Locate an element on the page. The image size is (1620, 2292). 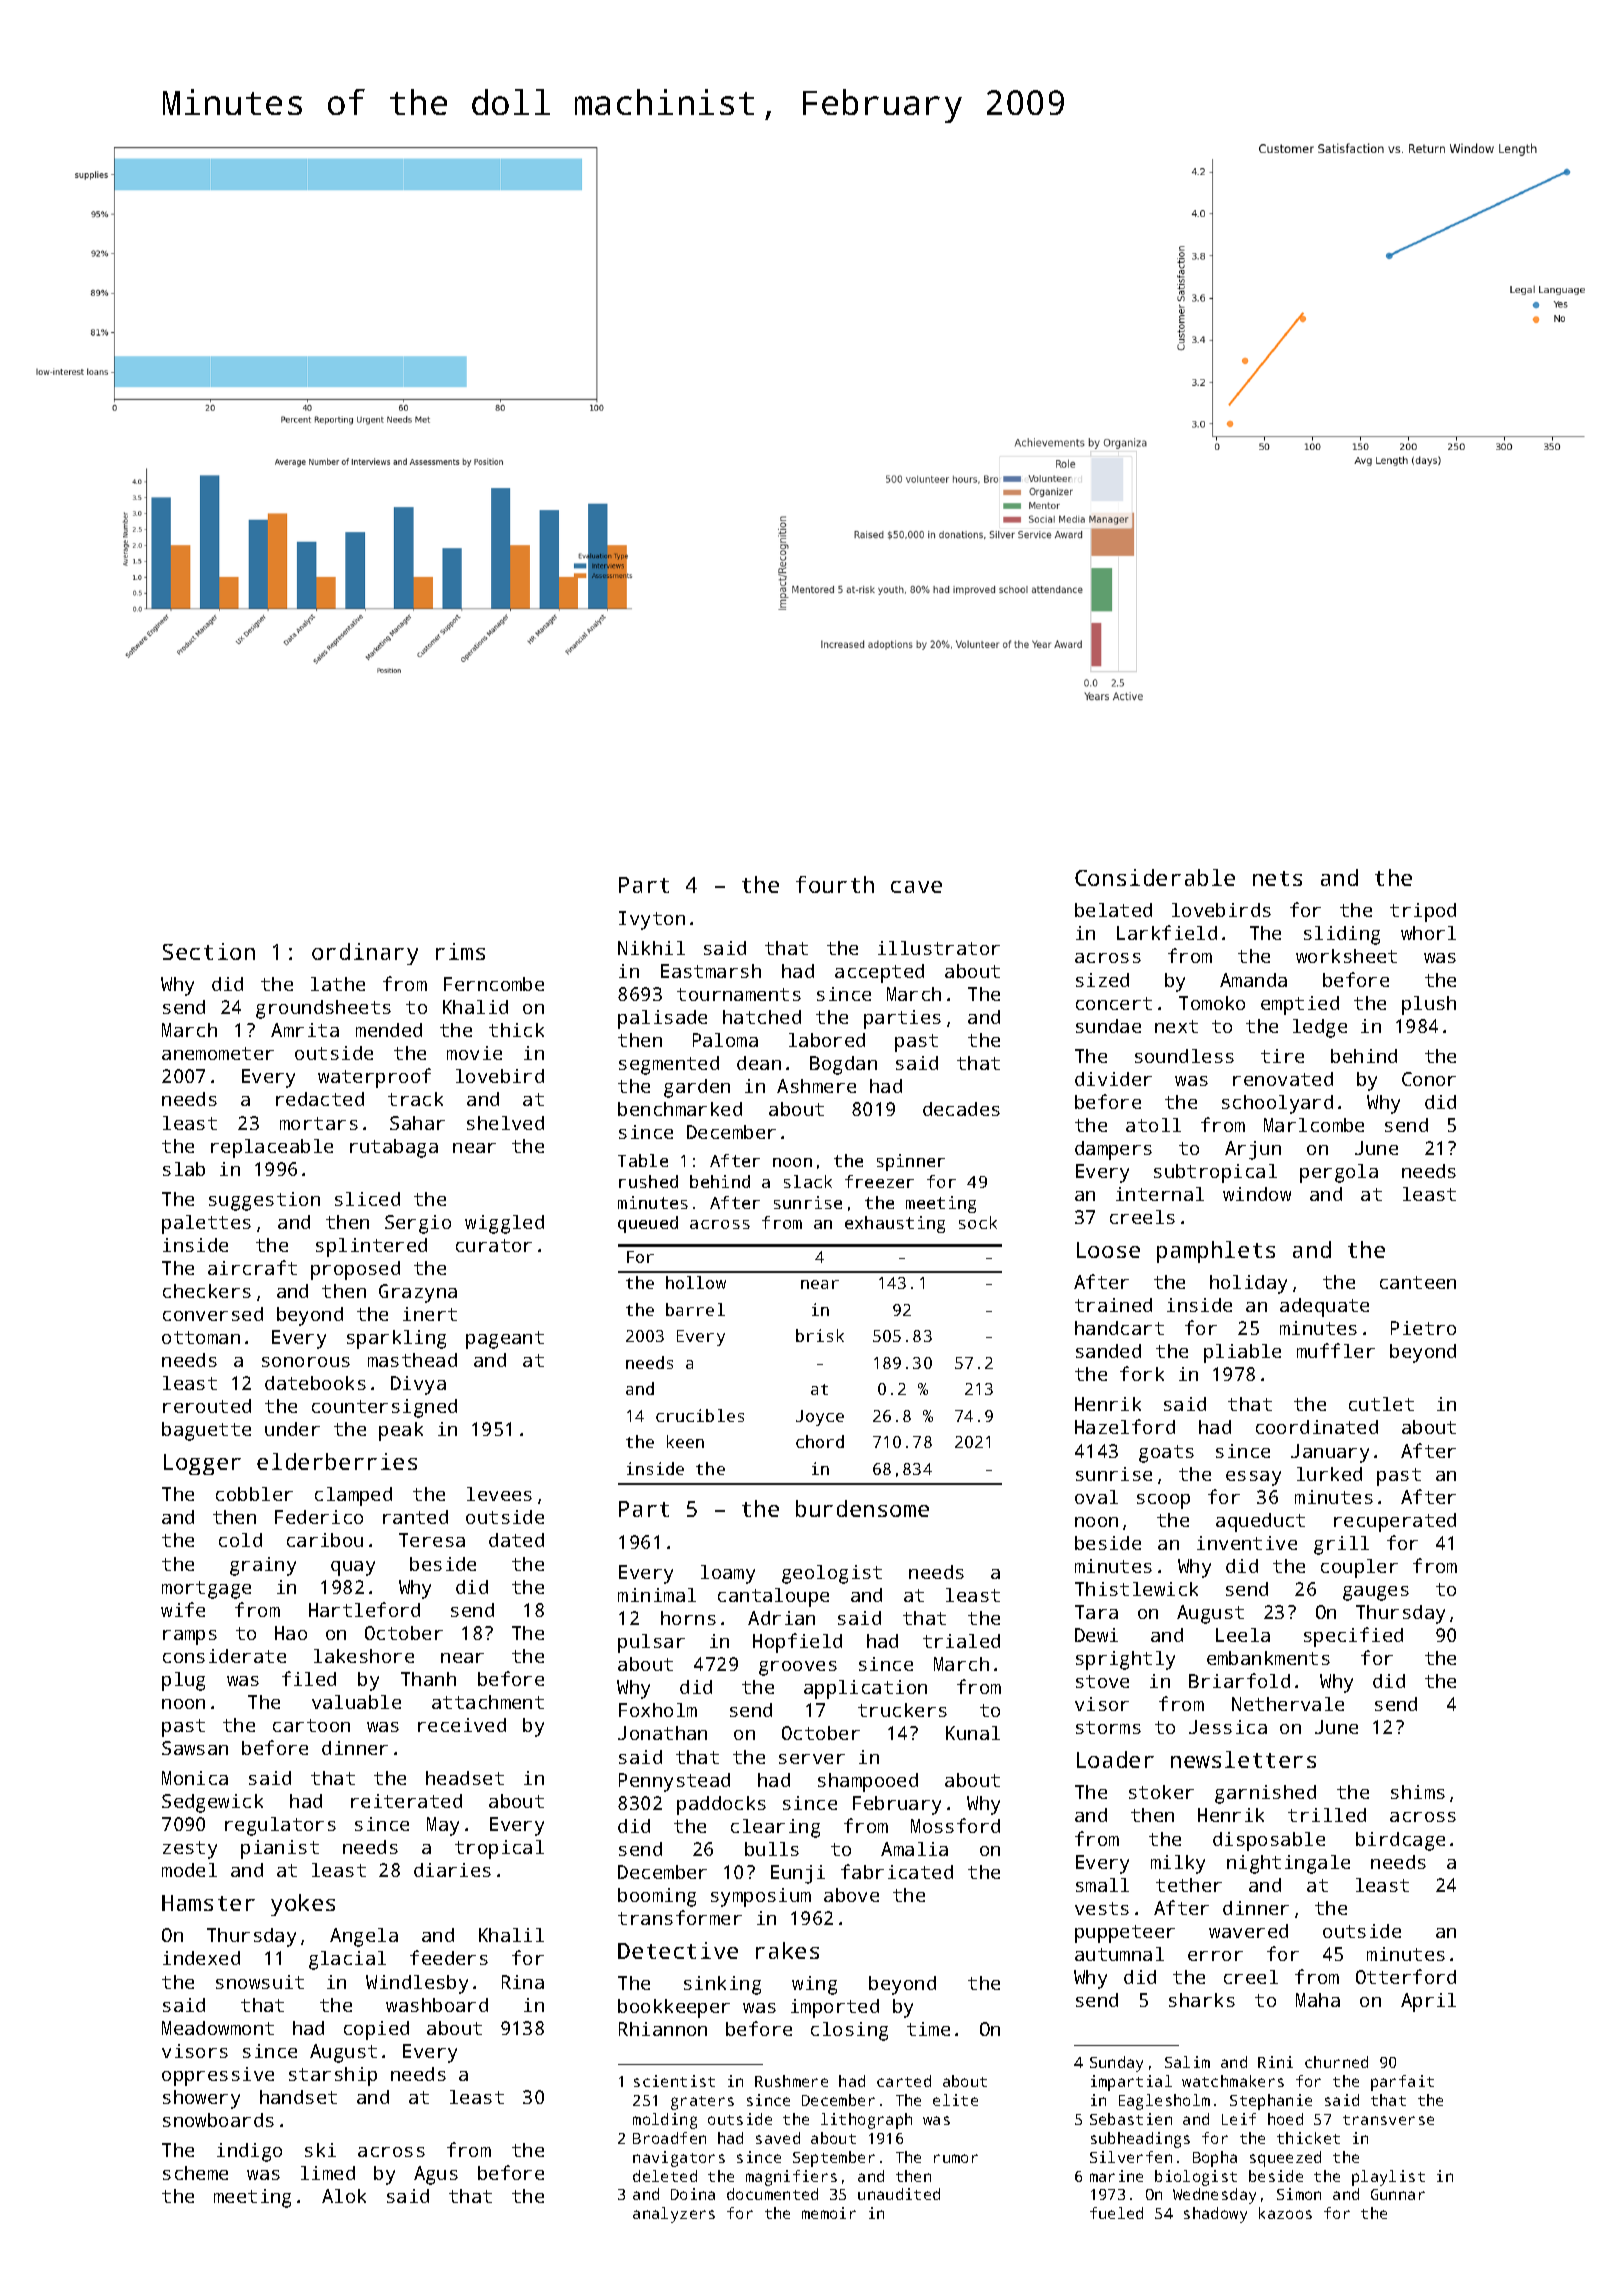
memoir is located at coordinates (829, 2213).
